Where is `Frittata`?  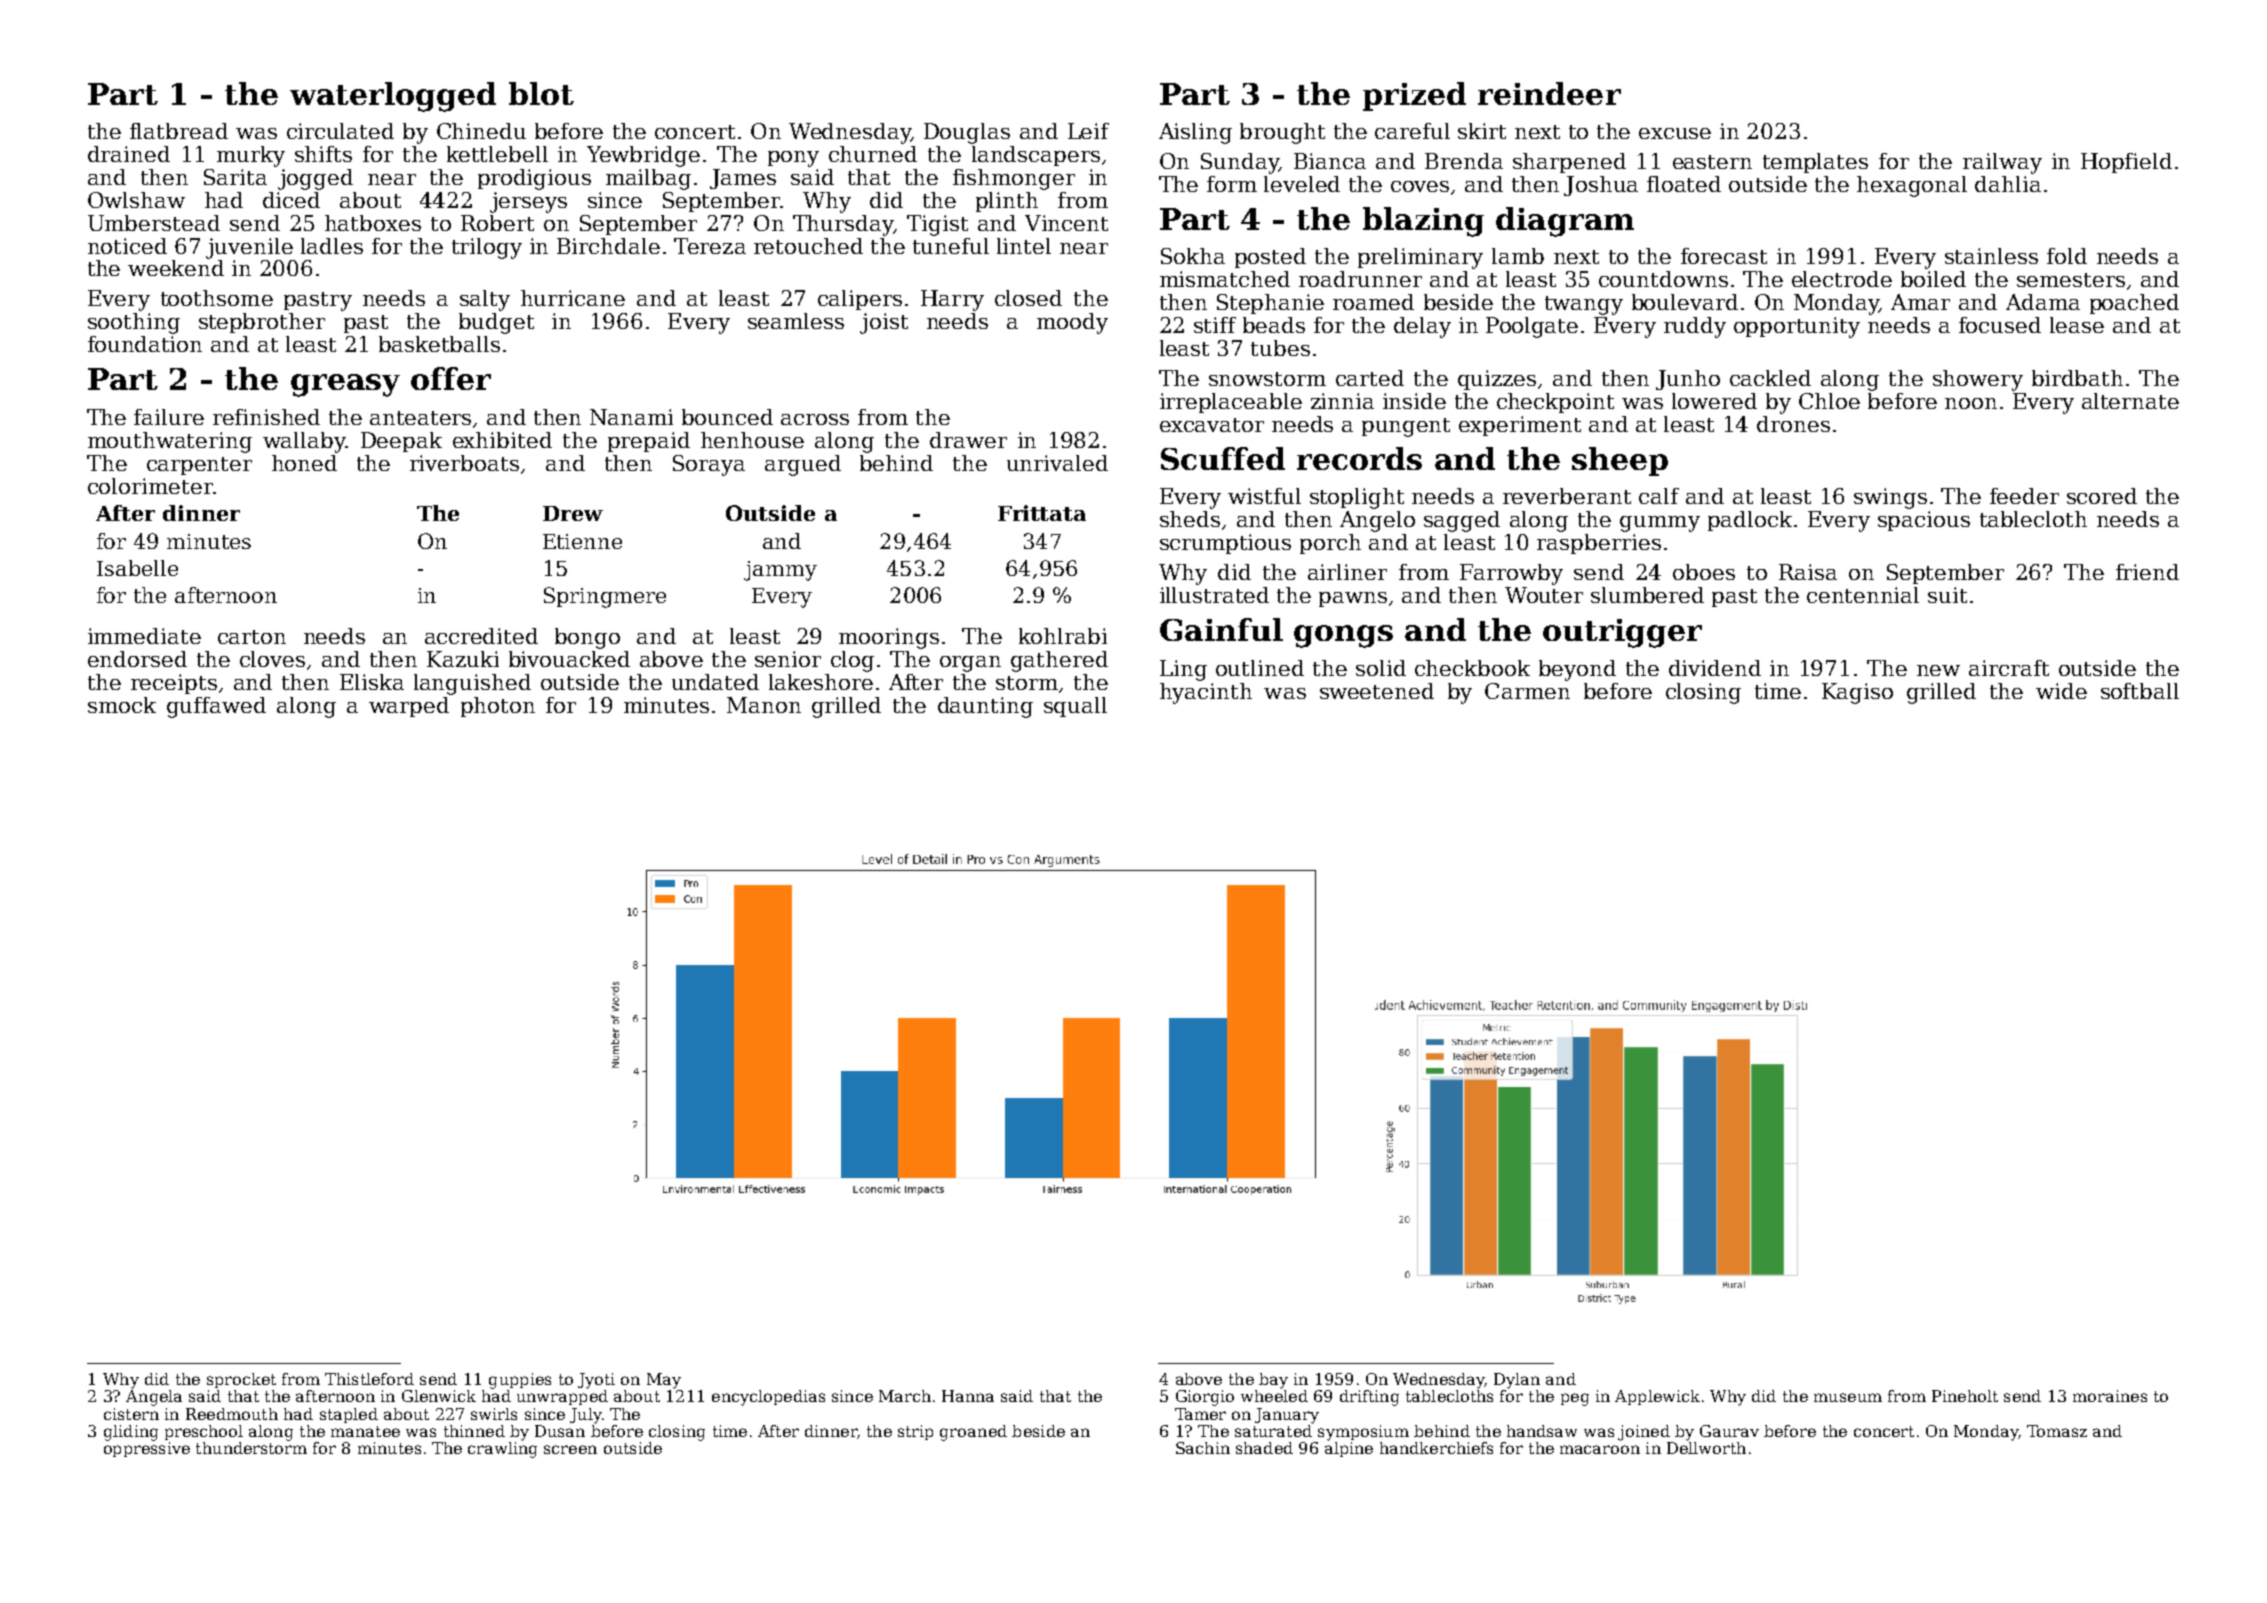 Frittata is located at coordinates (1042, 513).
